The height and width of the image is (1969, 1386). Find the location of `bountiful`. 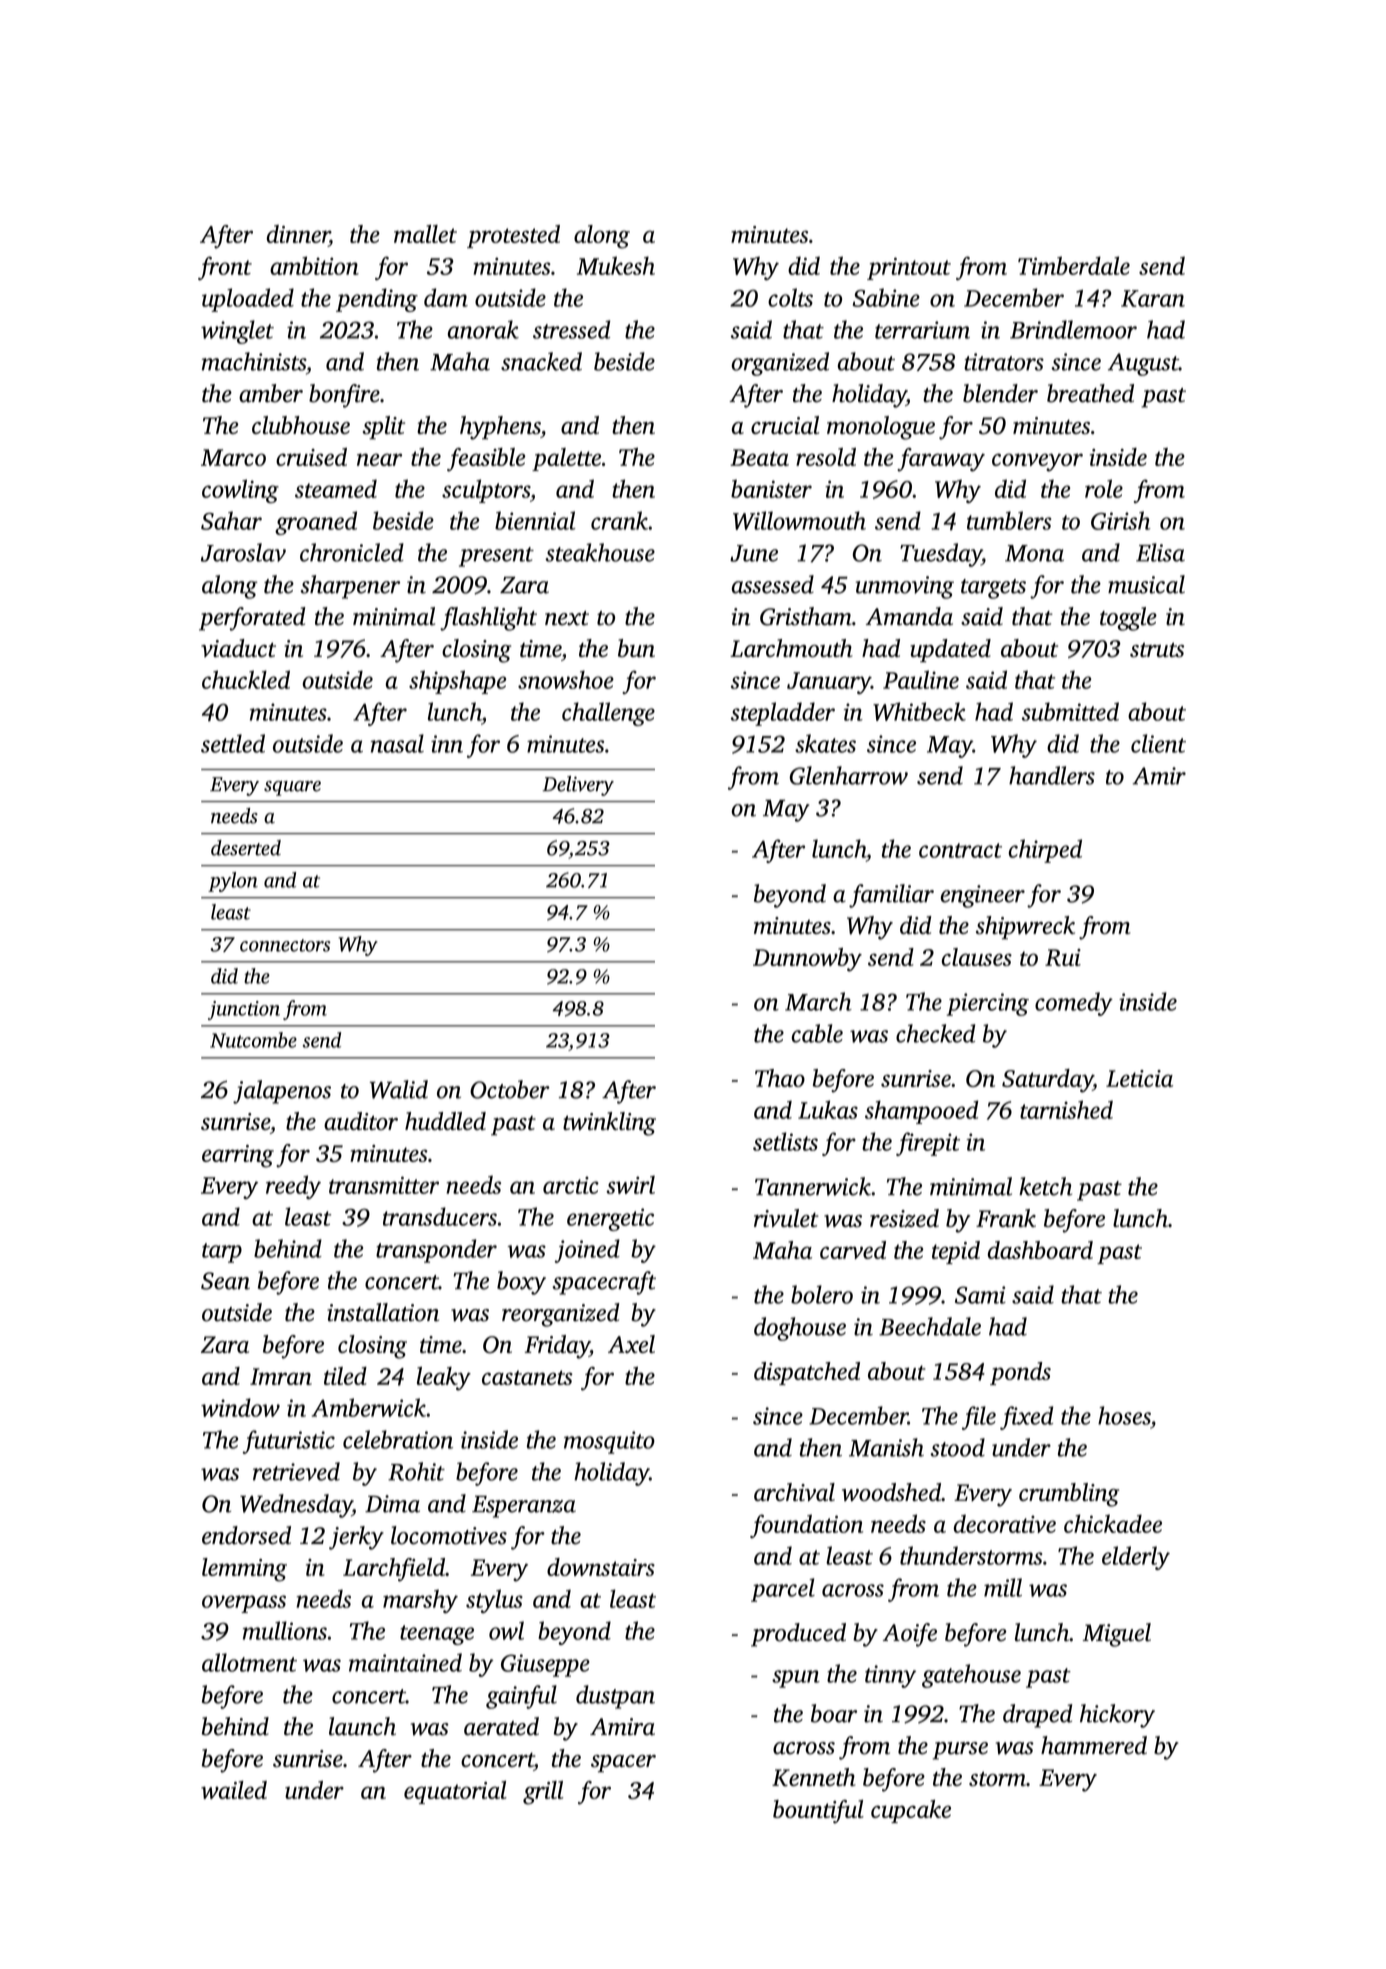

bountiful is located at coordinates (818, 1812).
